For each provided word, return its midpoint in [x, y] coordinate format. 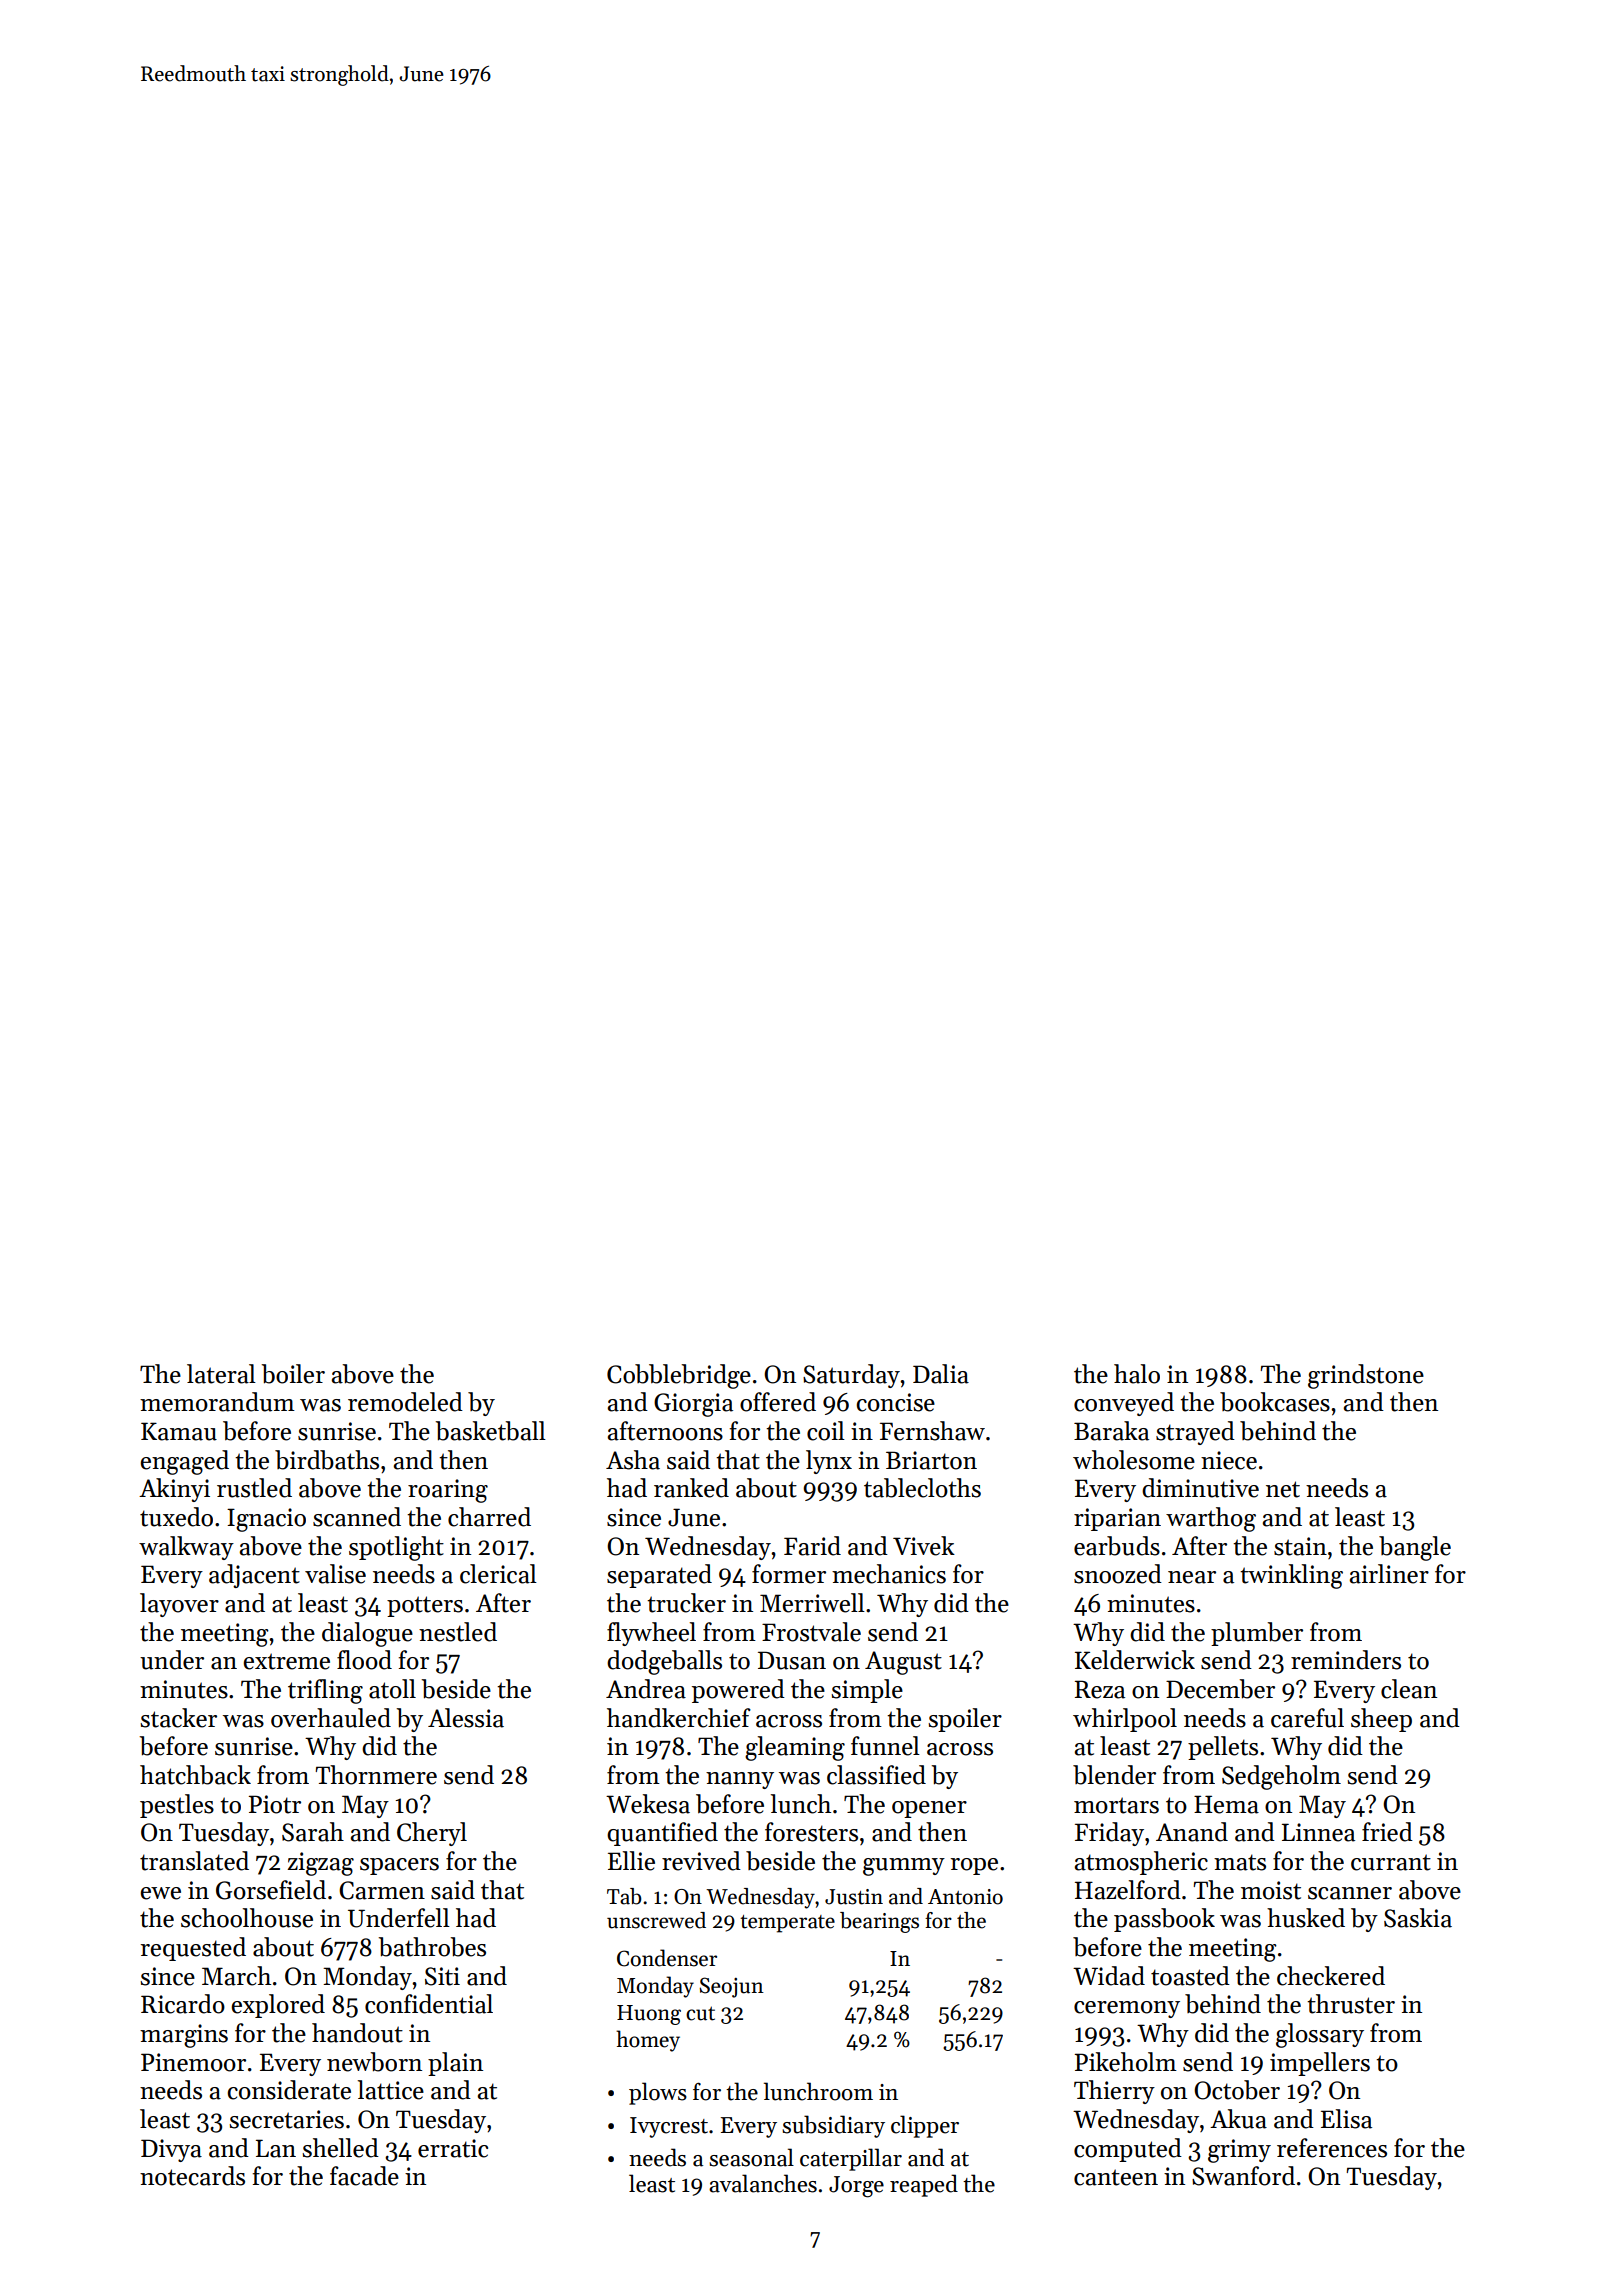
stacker [178, 1718]
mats [1240, 1862]
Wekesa [648, 1804]
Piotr [275, 1804]
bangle [1415, 1548]
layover [179, 1605]
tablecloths [922, 1488]
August [903, 1663]
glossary [1320, 2035]
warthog [1211, 1519]
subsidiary [833, 2126]
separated [659, 1576]
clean [1409, 1689]
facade [364, 2176]
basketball [491, 1431]
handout [357, 2033]
